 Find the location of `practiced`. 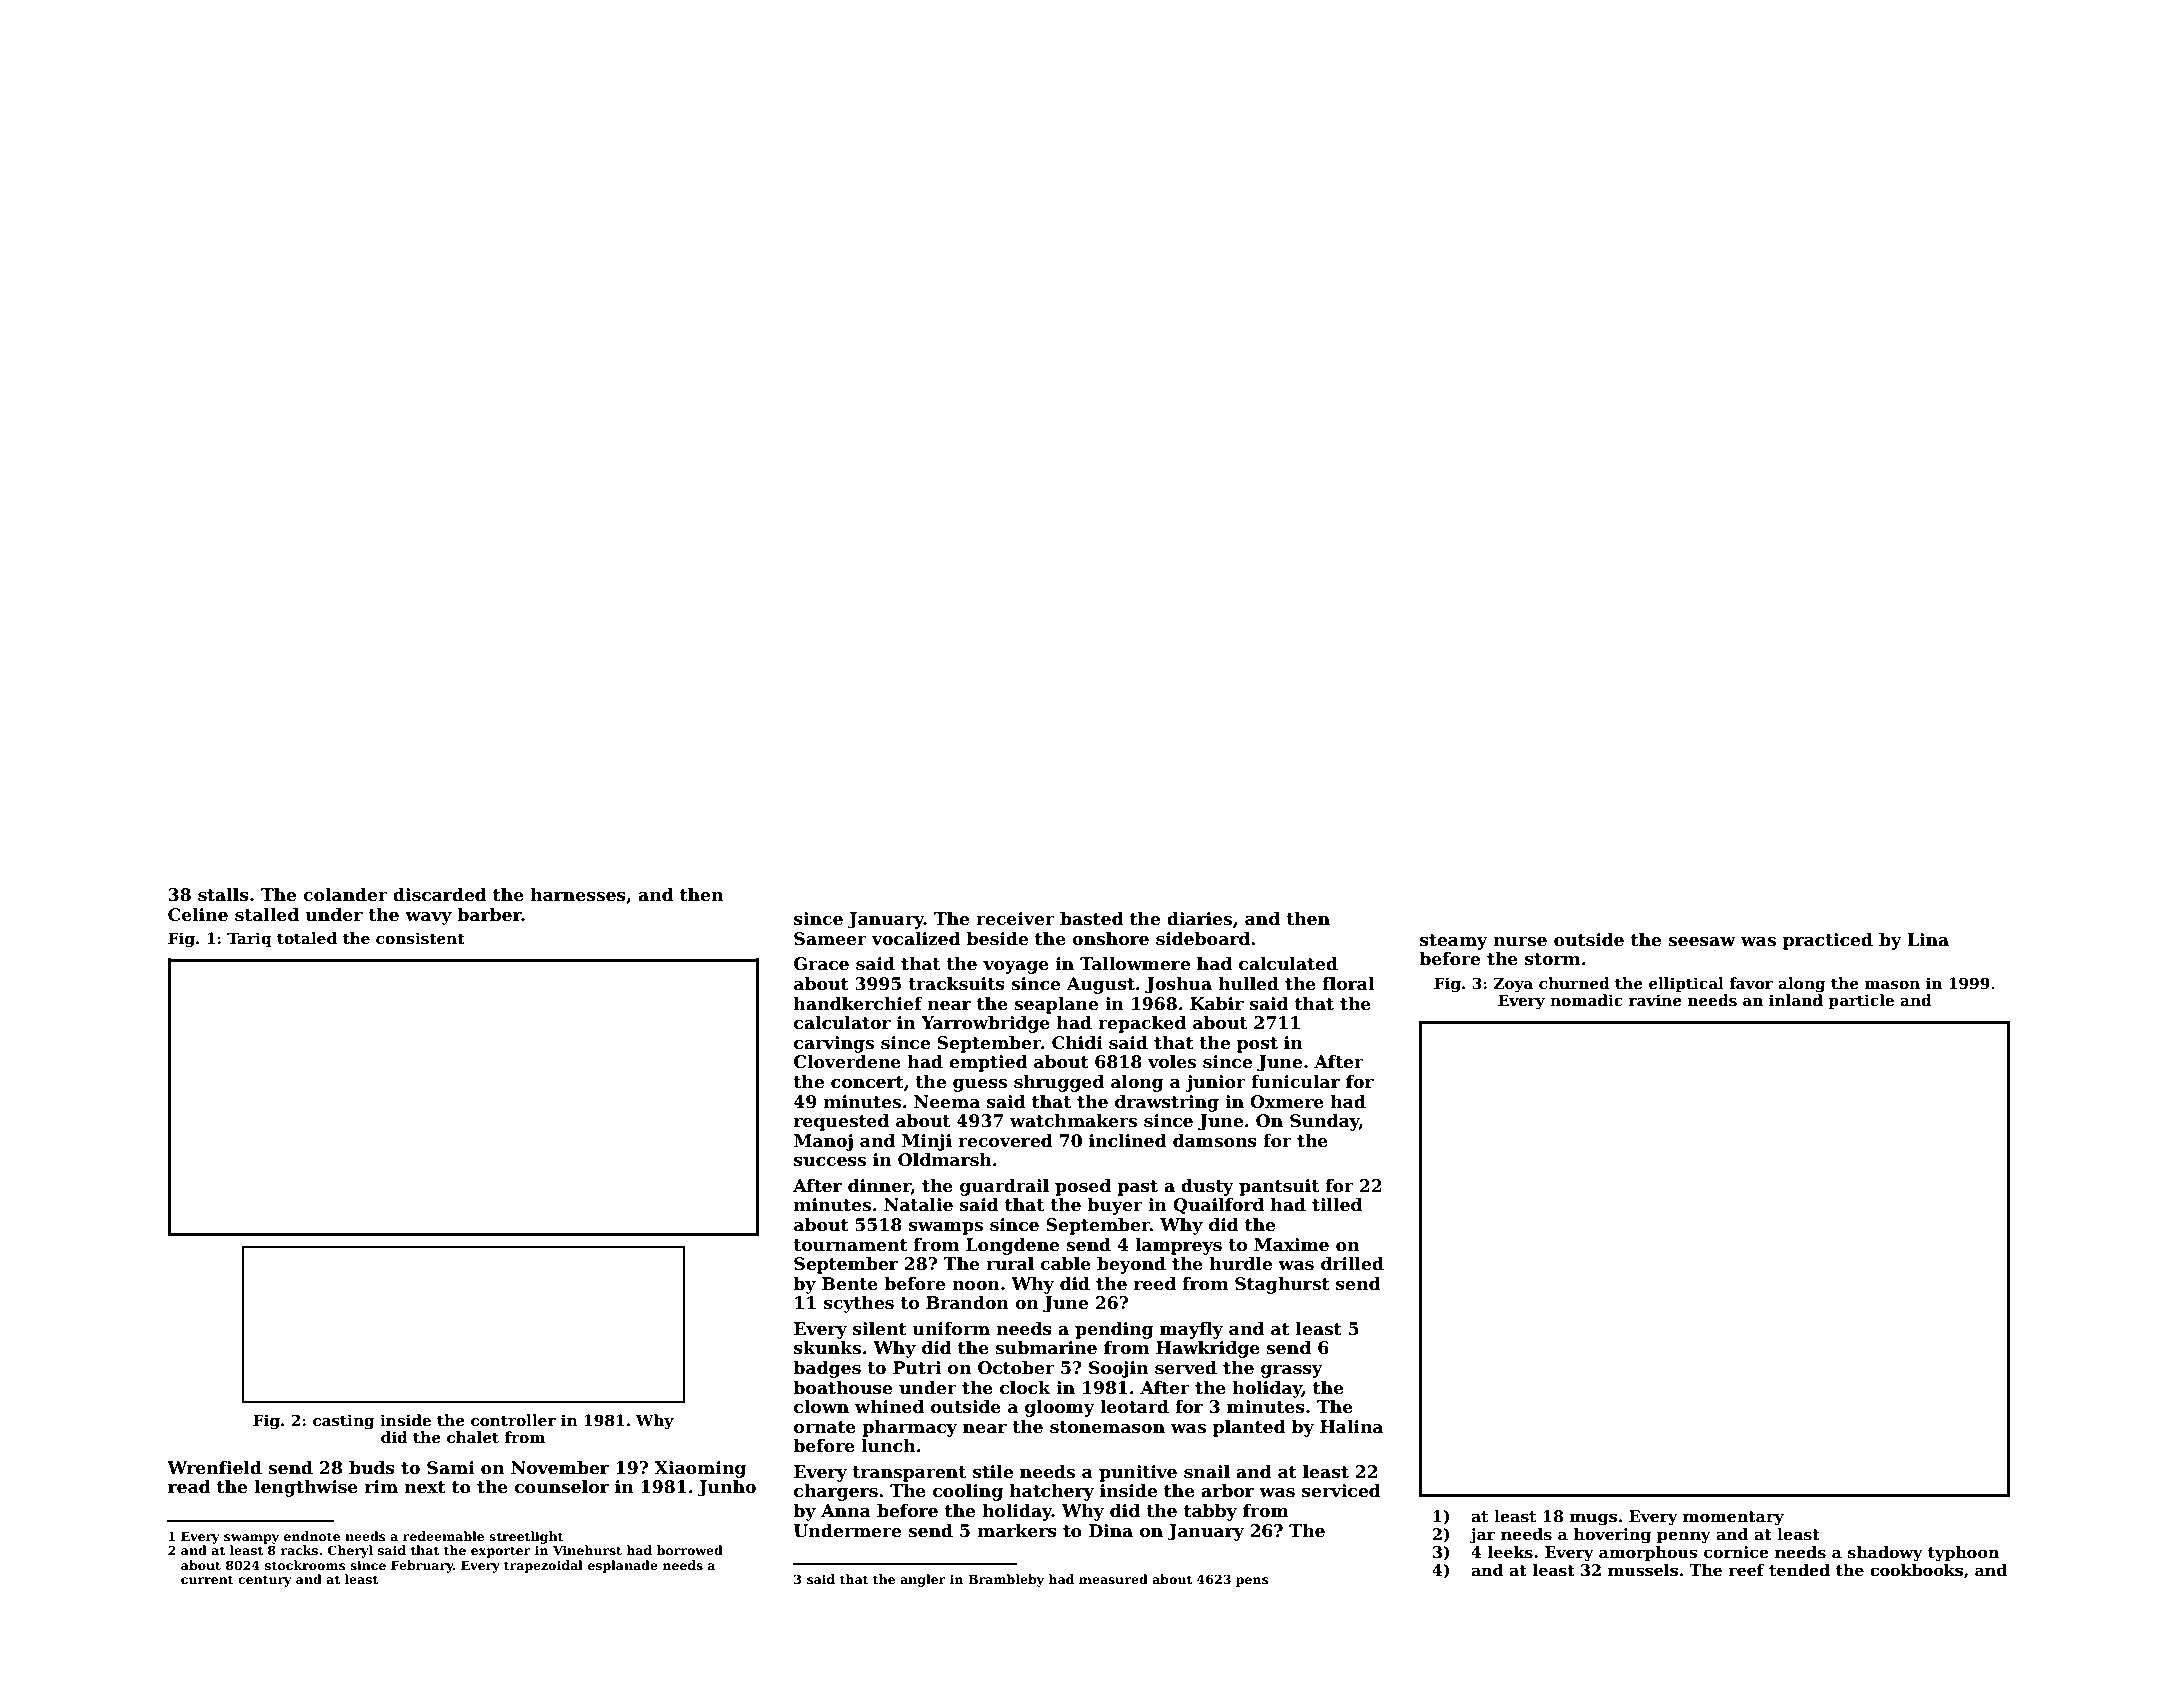

practiced is located at coordinates (1828, 941).
